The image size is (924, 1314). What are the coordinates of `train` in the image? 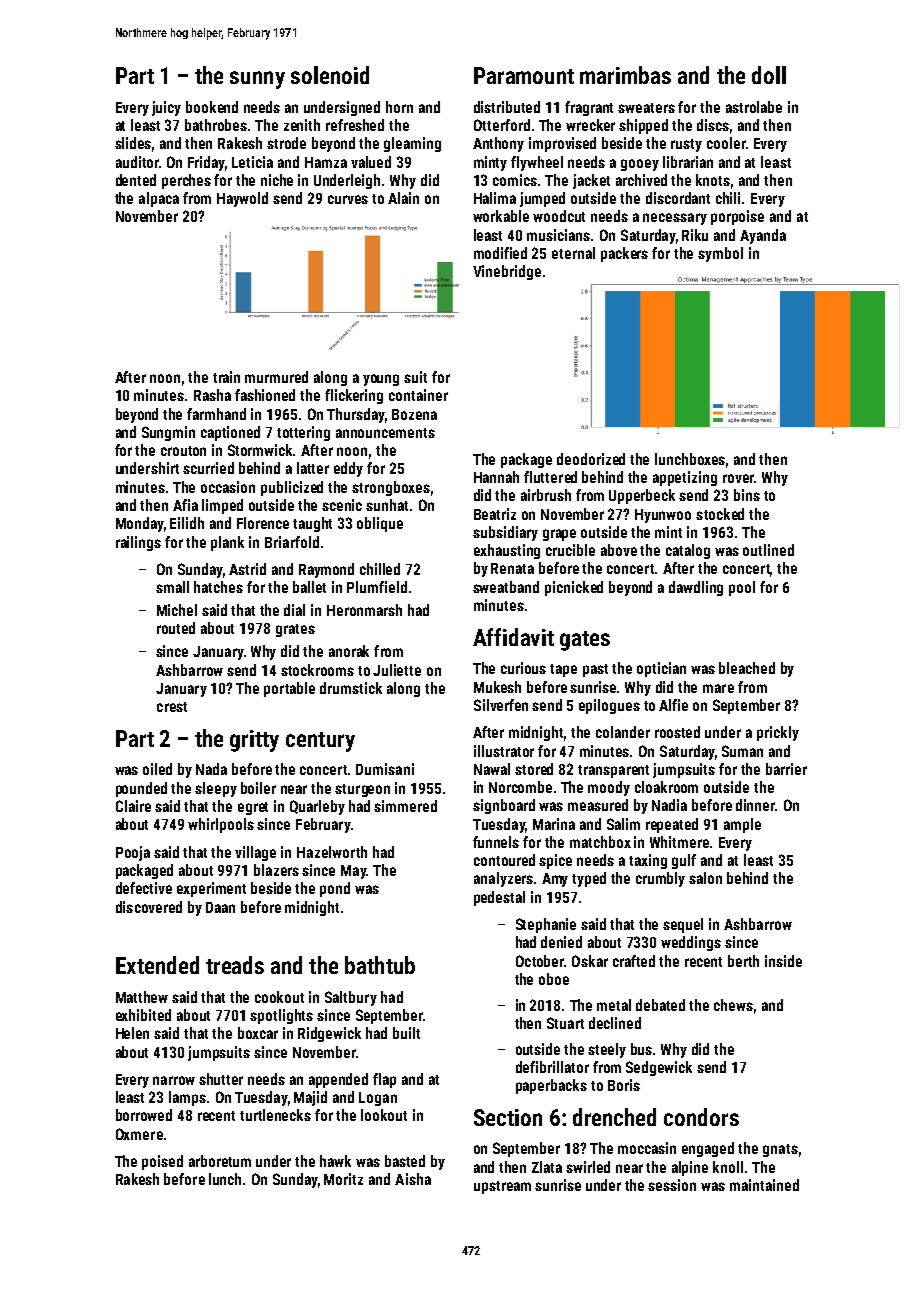 It's located at (226, 377).
